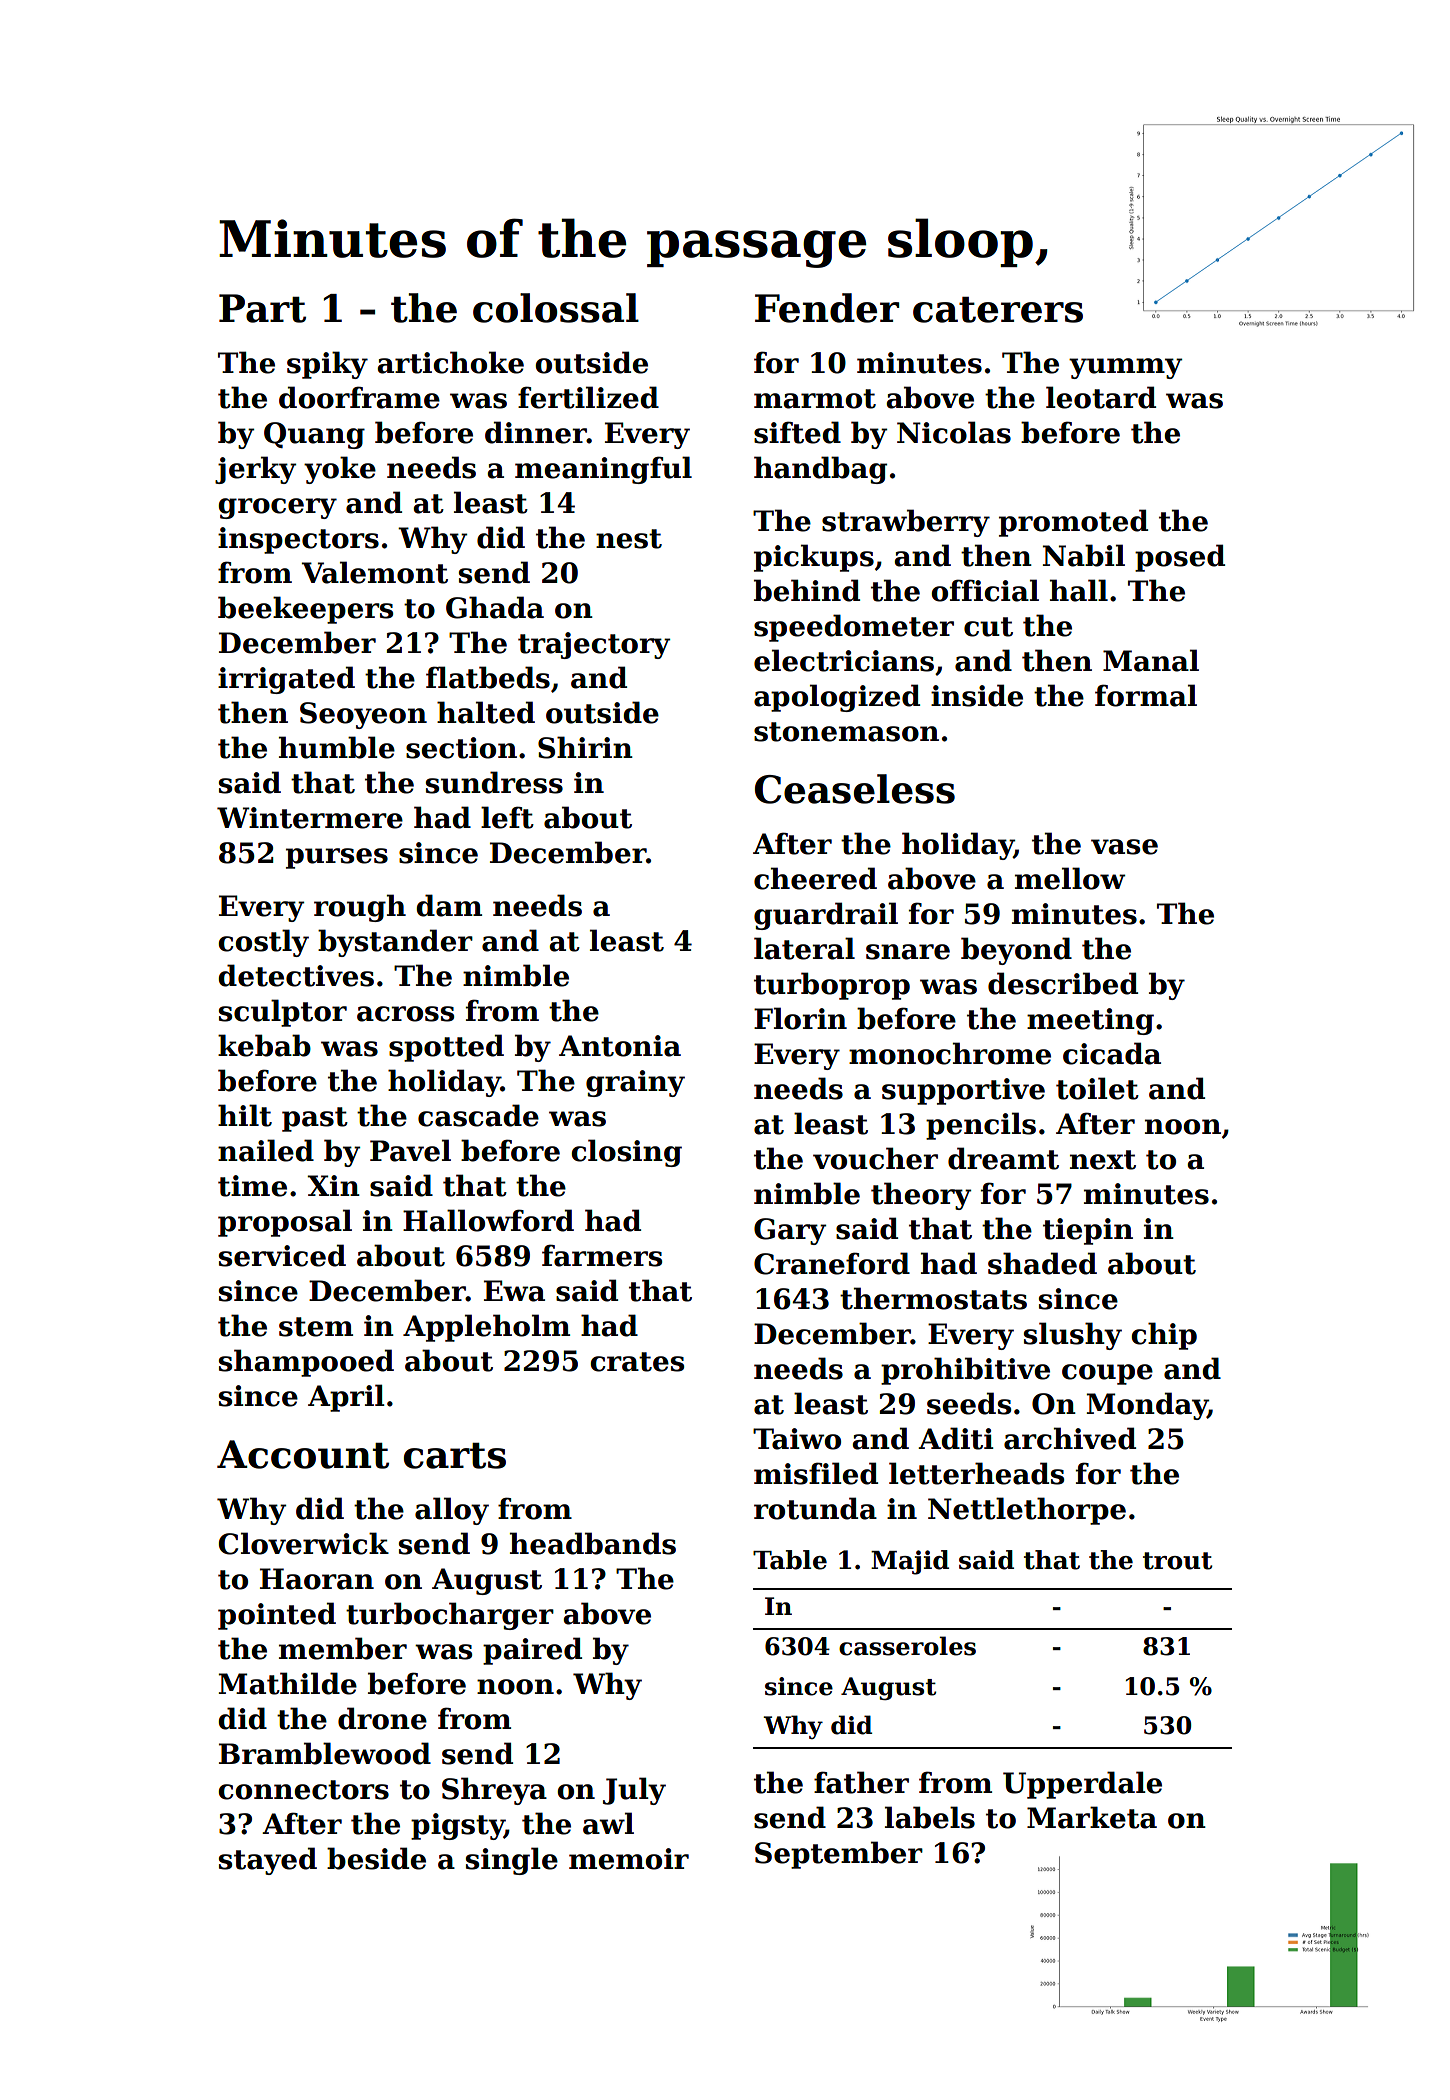 The height and width of the document is (2100, 1450). Describe the element at coordinates (1092, 1817) in the document. I see `Marketa` at that location.
